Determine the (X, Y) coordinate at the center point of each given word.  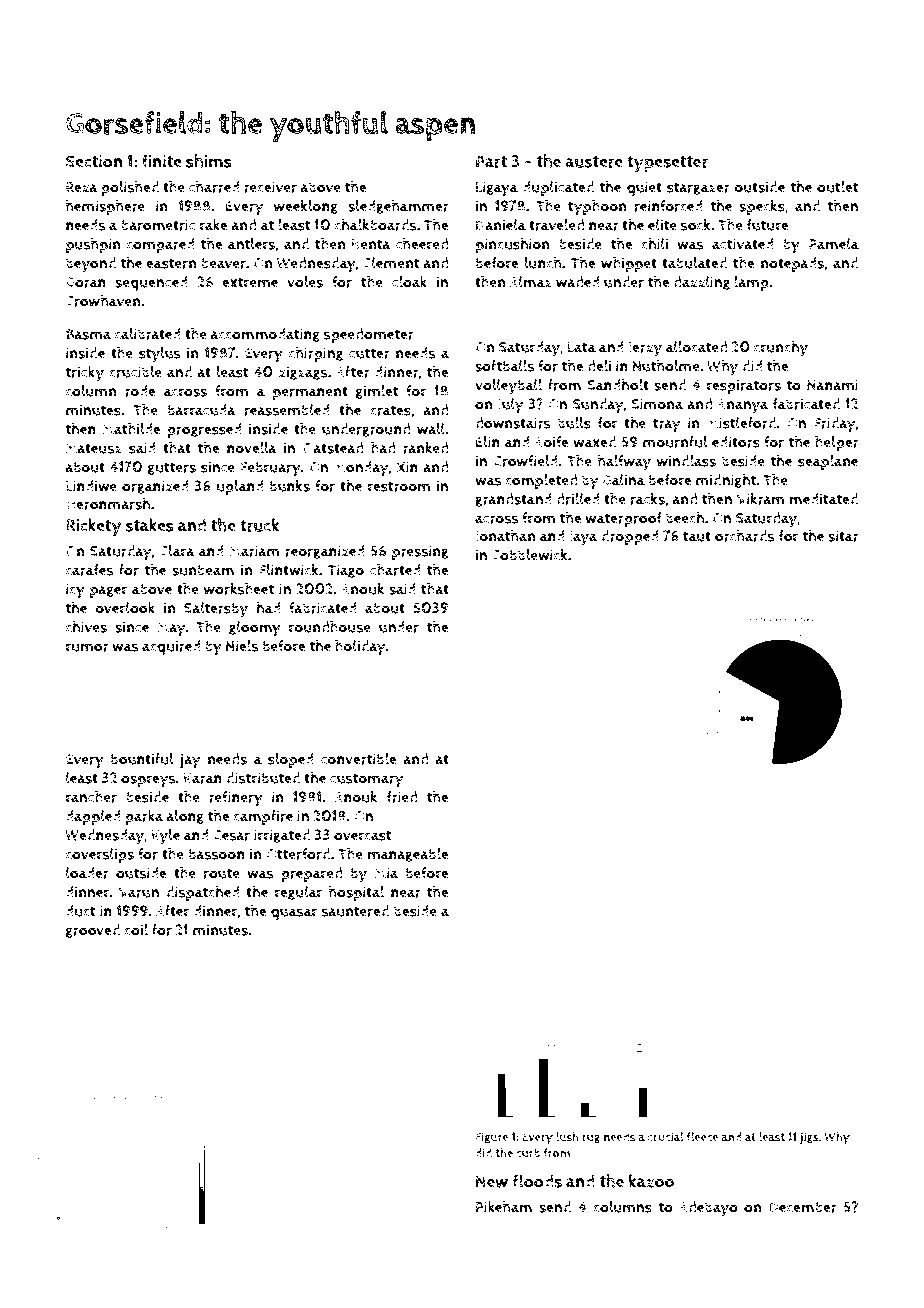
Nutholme (666, 366)
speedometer (369, 335)
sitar (843, 536)
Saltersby (216, 610)
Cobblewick (530, 555)
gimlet (377, 392)
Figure (492, 1138)
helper (837, 443)
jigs (809, 1138)
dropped (630, 537)
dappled (93, 817)
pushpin (93, 245)
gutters (172, 468)
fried (402, 797)
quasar (294, 914)
